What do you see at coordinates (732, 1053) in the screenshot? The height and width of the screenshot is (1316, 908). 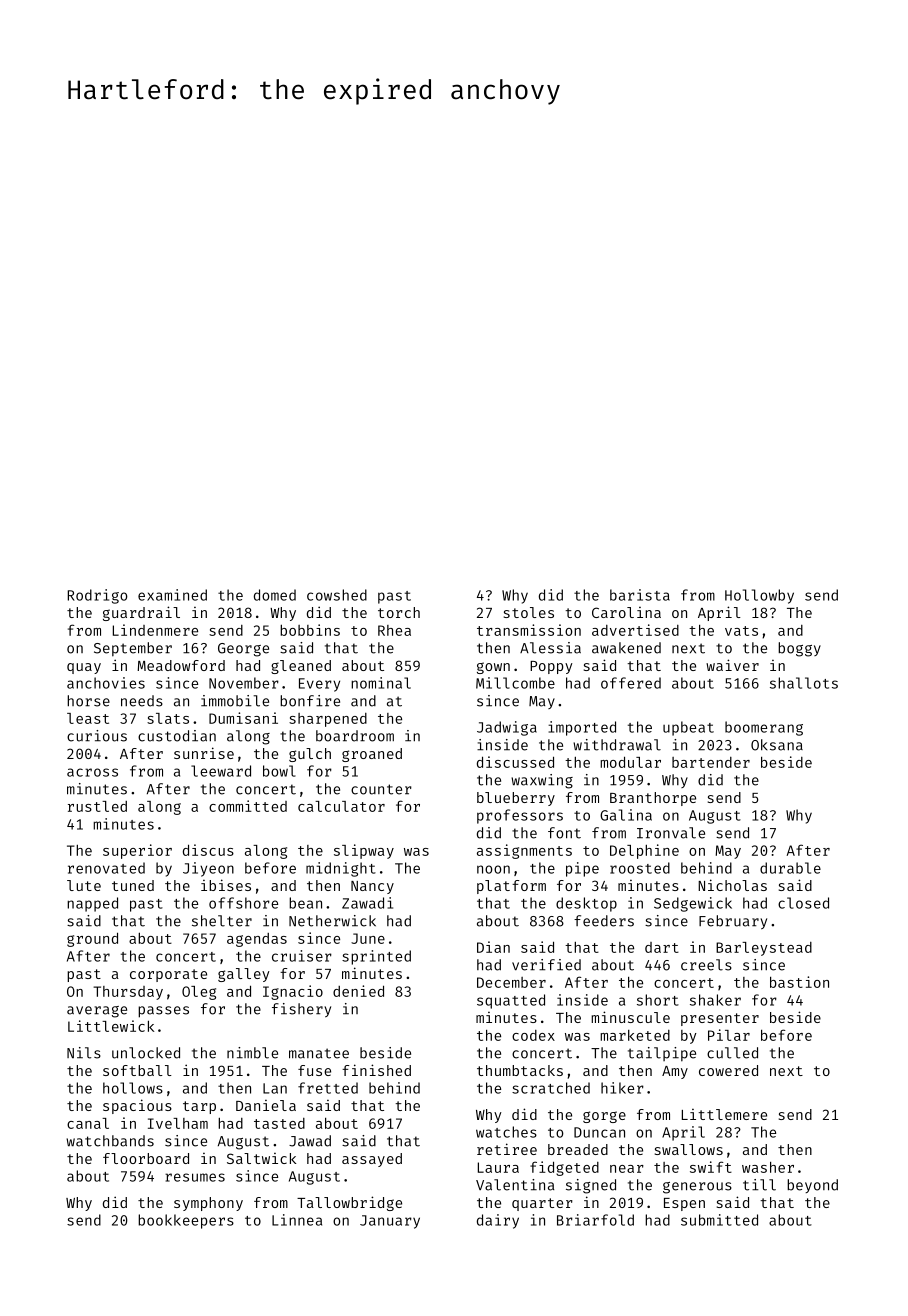 I see `culled` at bounding box center [732, 1053].
